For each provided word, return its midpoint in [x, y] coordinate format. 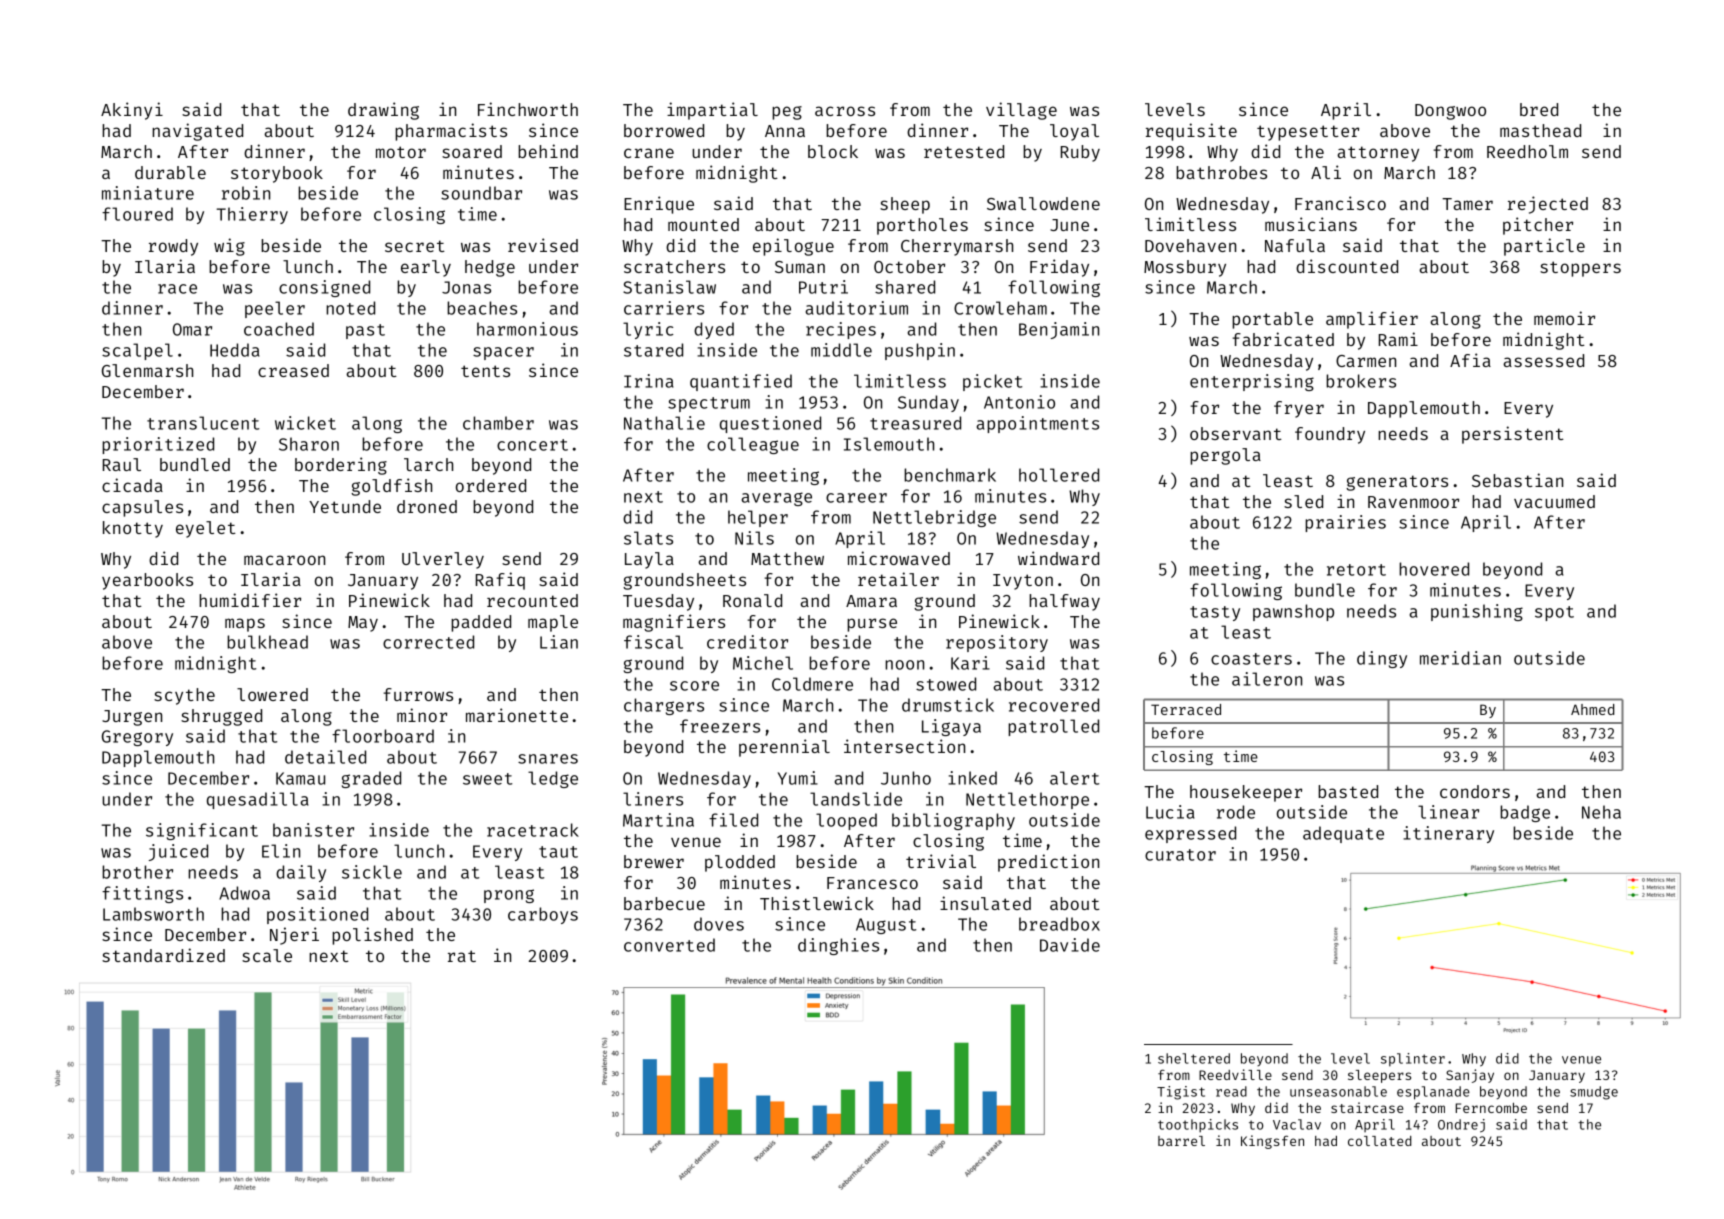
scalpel [137, 351]
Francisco [1340, 203]
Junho [906, 778]
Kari [970, 663]
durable [170, 172]
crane [649, 153]
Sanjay [1470, 1076]
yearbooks [147, 581]
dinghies [838, 946]
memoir [1564, 318]
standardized [163, 955]
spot [1554, 613]
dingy [1382, 659]
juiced [178, 852]
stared [653, 350]
